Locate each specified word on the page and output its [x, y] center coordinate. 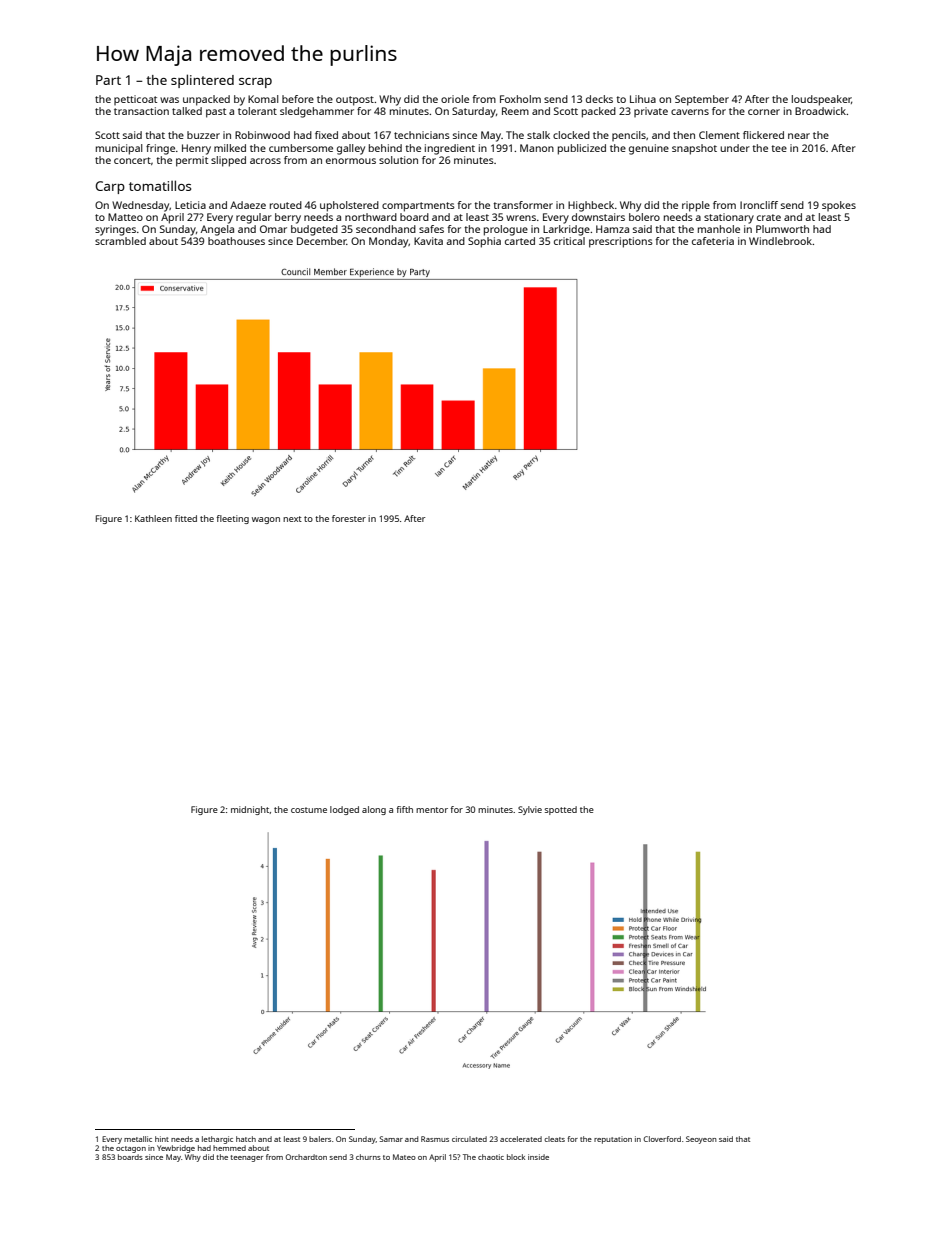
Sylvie [530, 810]
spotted [561, 810]
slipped [228, 161]
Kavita [428, 241]
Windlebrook [781, 241]
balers [320, 1139]
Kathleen [153, 518]
